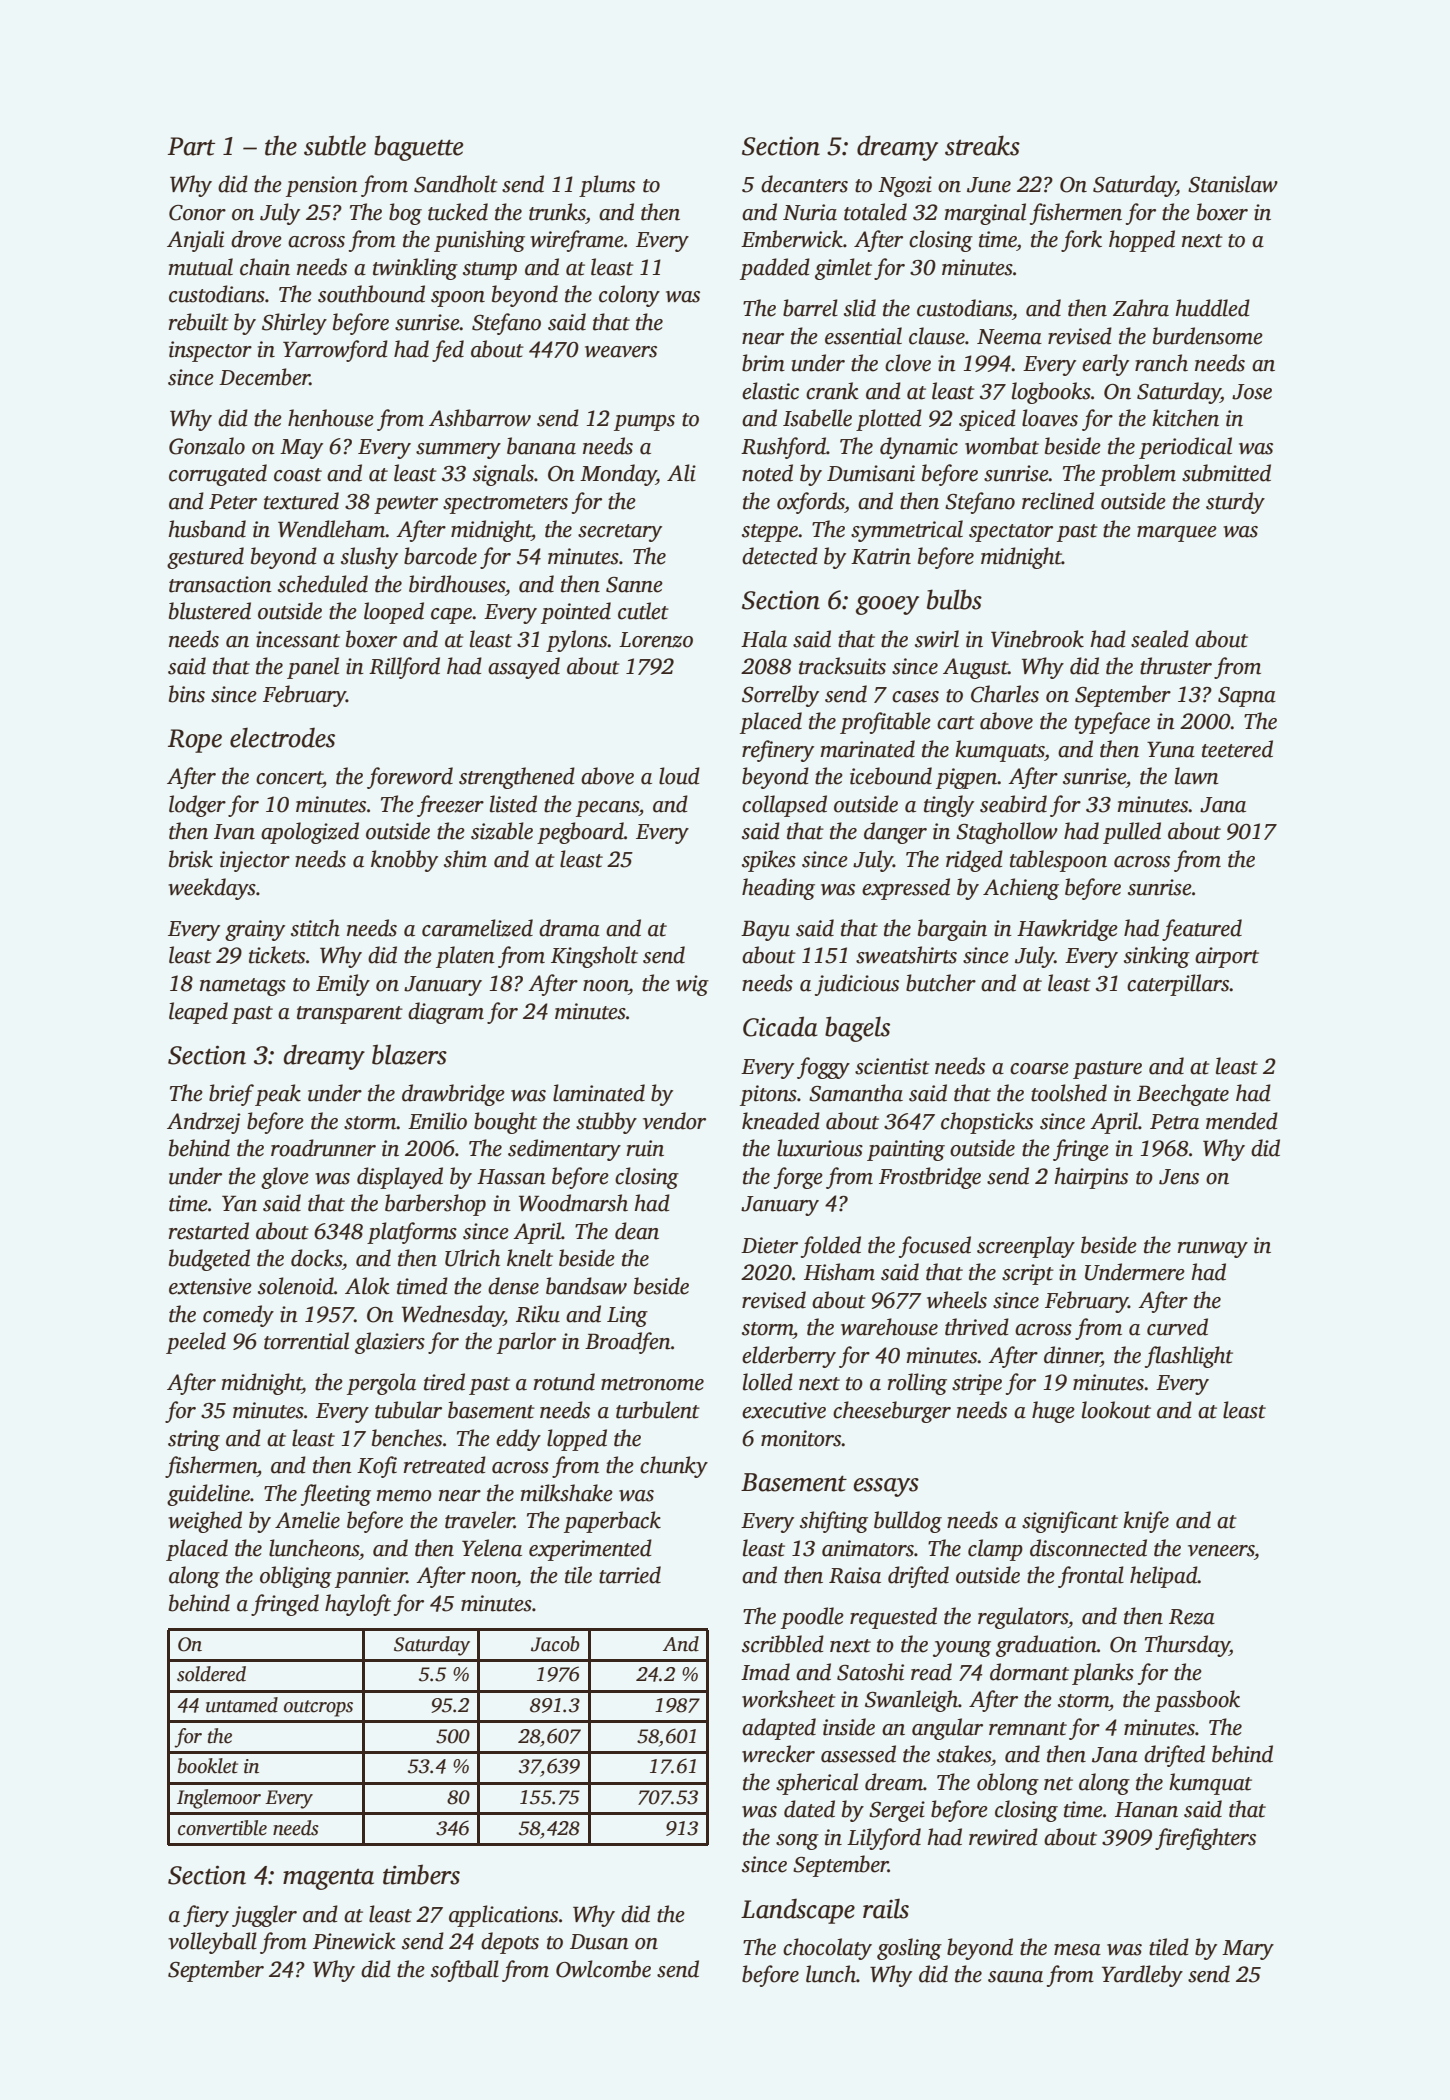 This image has width=1450, height=2100. Describe the element at coordinates (804, 184) in the image. I see `decanters` at that location.
